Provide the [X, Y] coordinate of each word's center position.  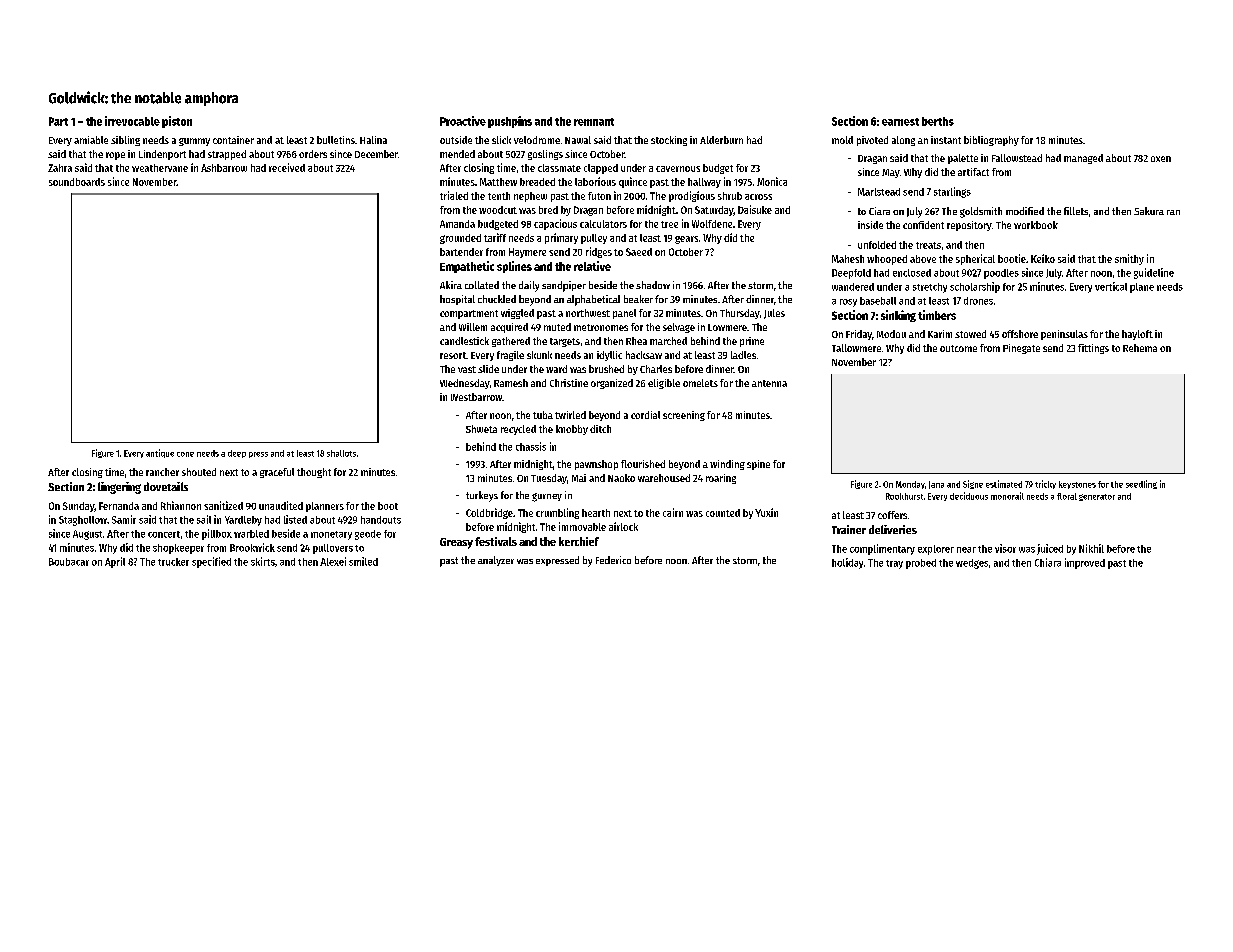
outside [456, 140]
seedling [1141, 484]
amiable [91, 140]
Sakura [1149, 211]
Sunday [78, 507]
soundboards [77, 182]
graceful [277, 473]
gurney [547, 497]
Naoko [621, 478]
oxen [1161, 159]
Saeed [639, 252]
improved [1085, 563]
